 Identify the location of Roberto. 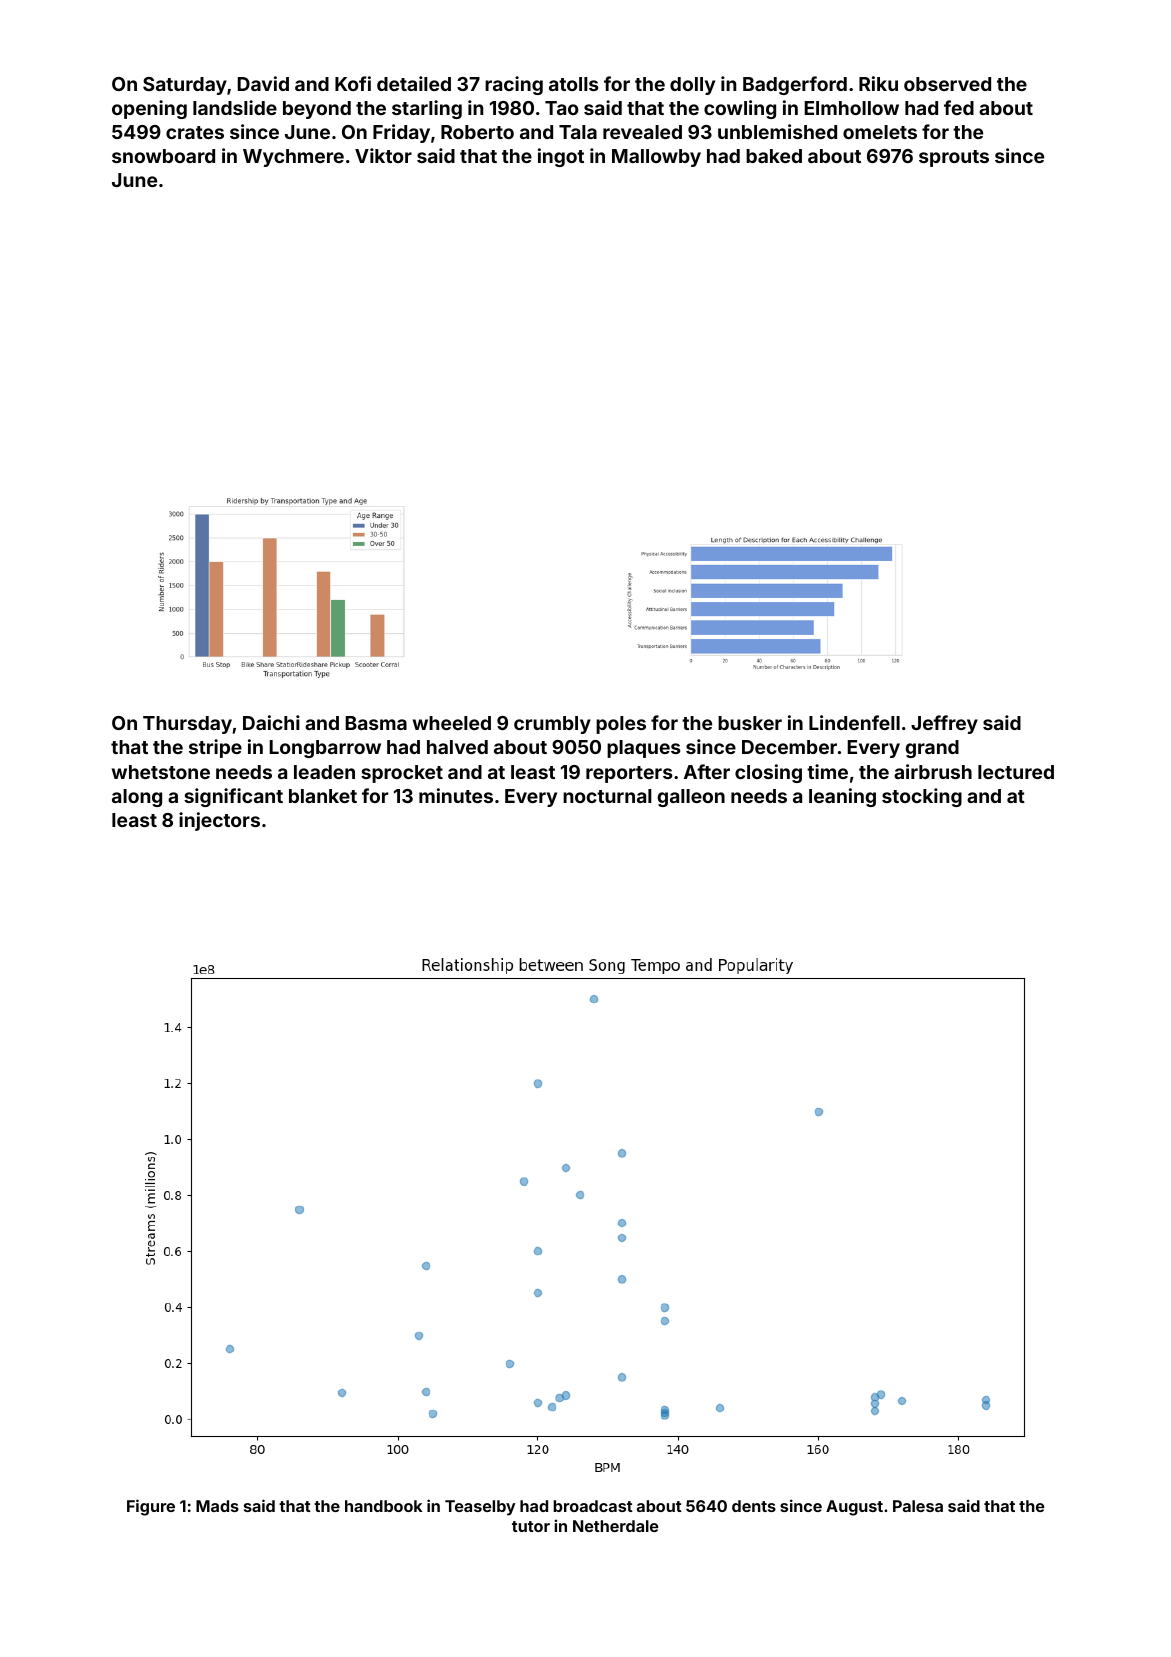
(477, 132).
